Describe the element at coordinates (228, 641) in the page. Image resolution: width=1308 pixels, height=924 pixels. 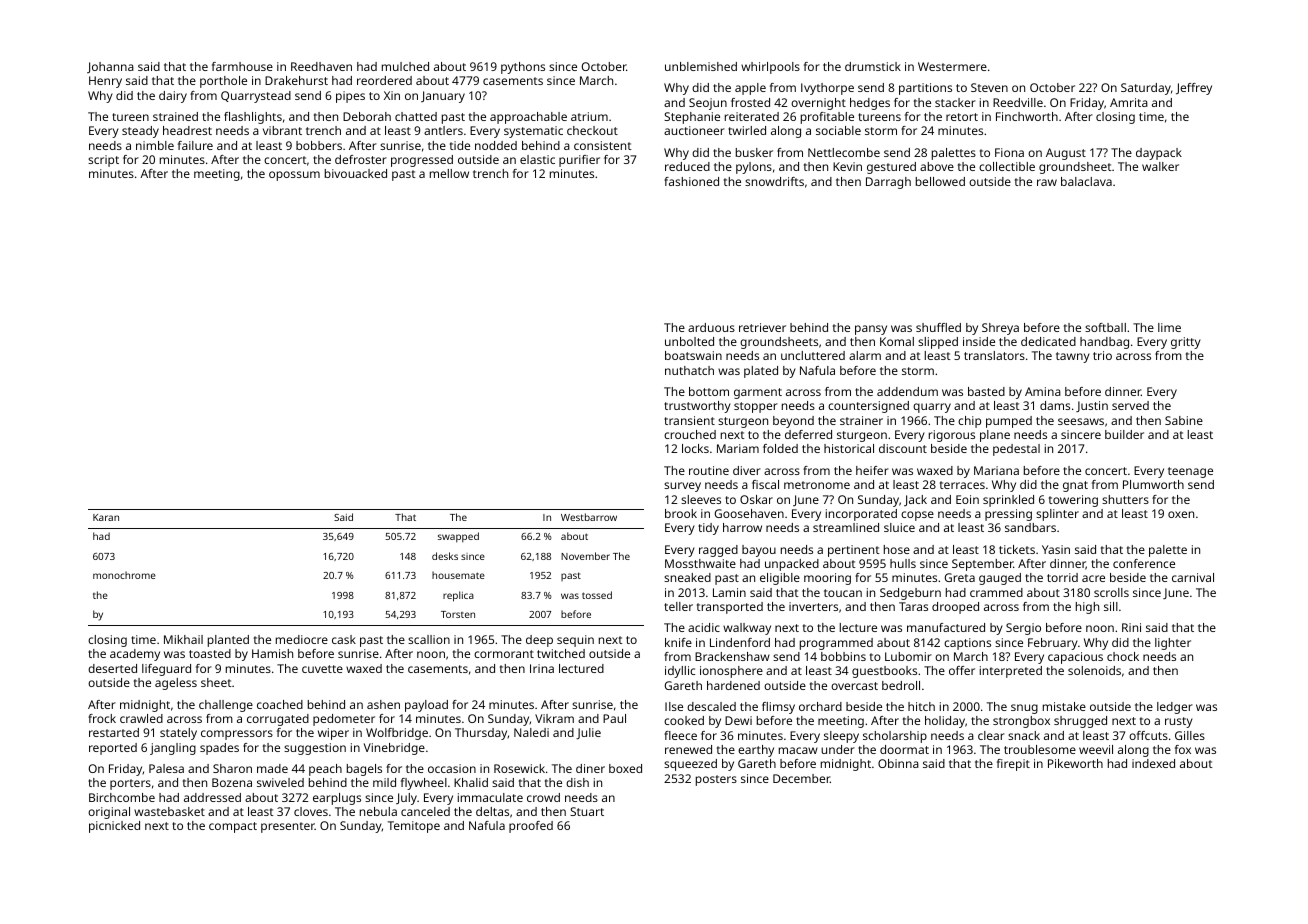
I see `planted` at that location.
